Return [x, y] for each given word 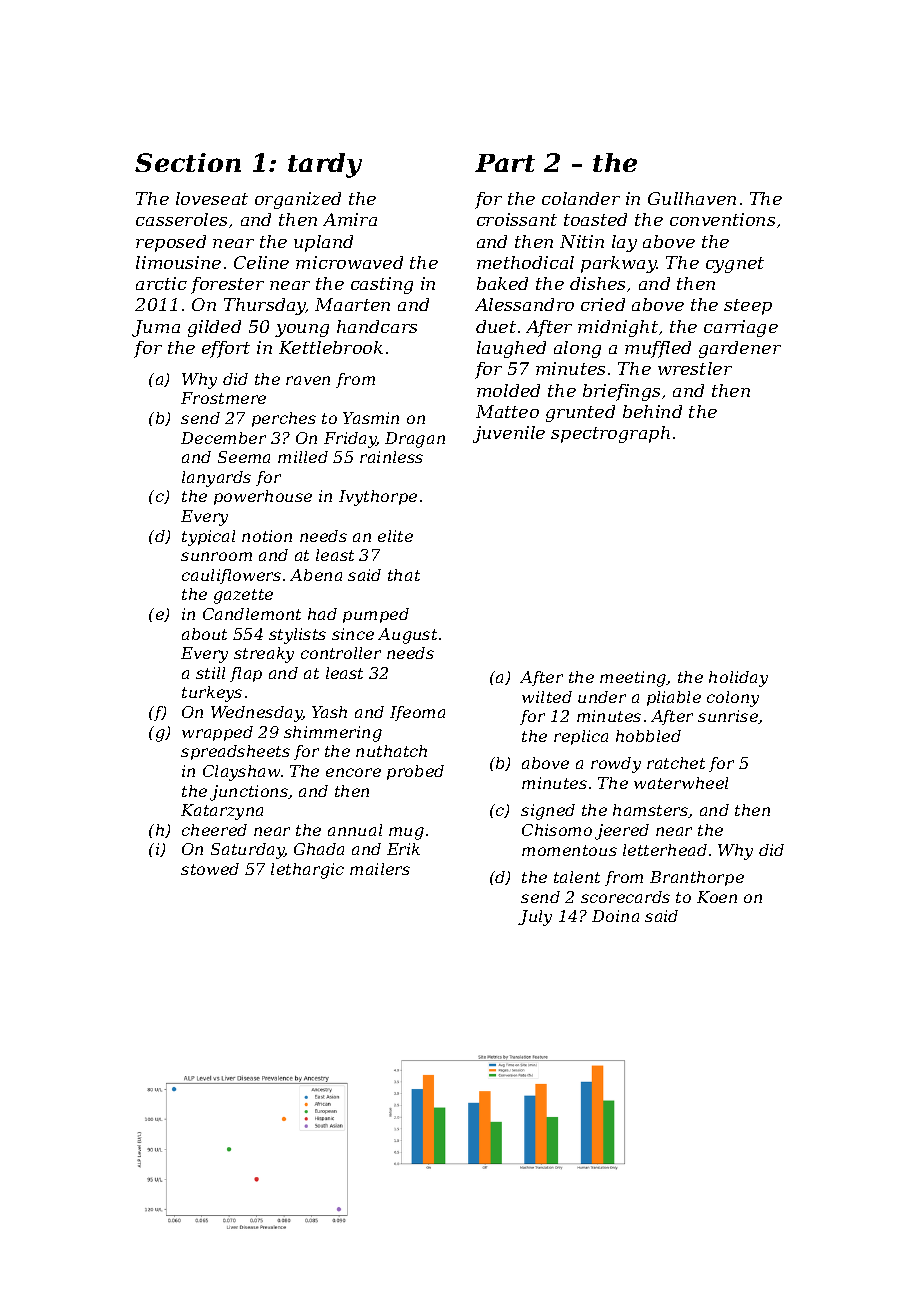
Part [505, 163]
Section [188, 162]
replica [581, 737]
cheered [214, 830]
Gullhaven [692, 198]
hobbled [648, 736]
